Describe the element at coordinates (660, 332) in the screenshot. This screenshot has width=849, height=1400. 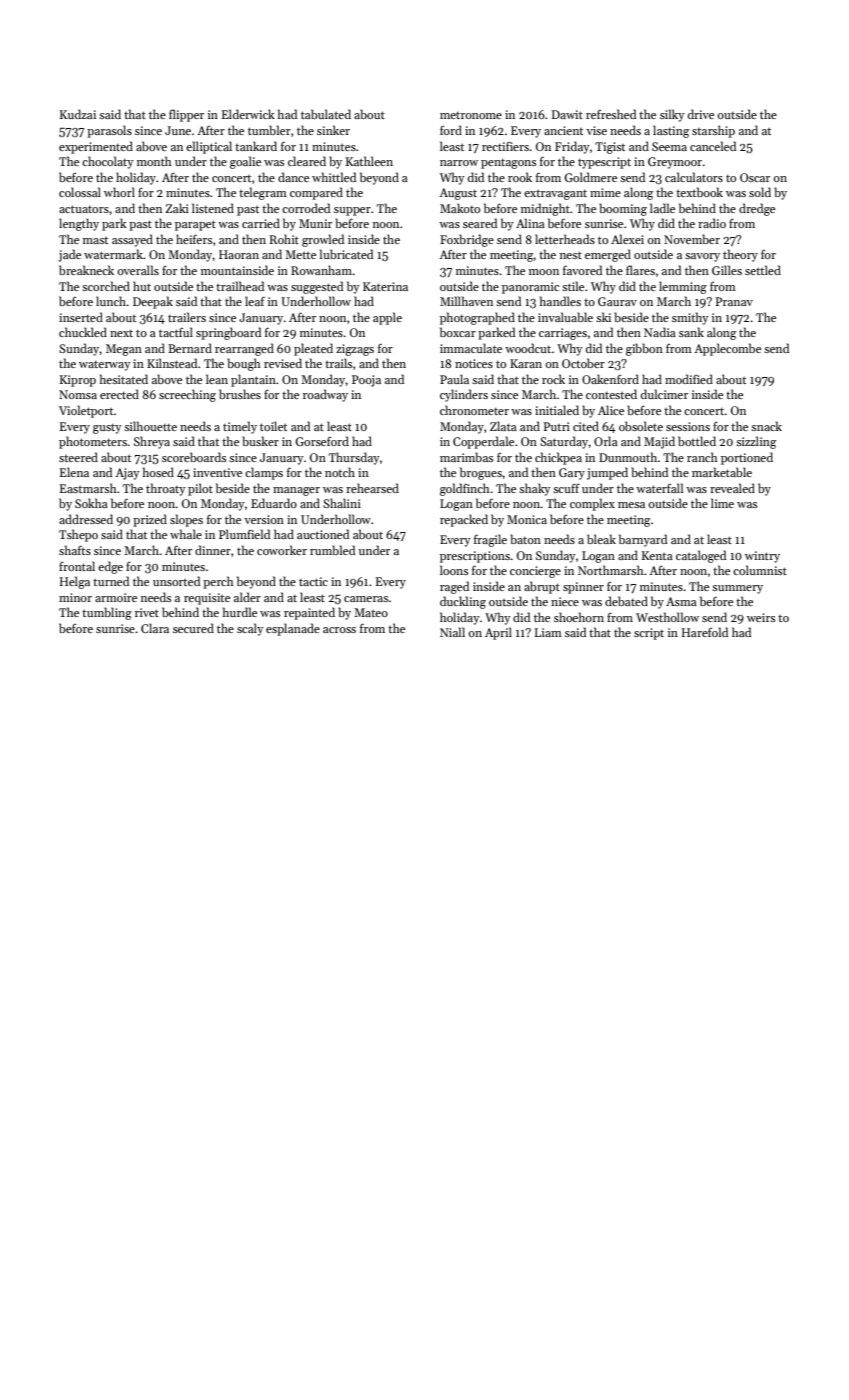
I see `Nadia` at that location.
